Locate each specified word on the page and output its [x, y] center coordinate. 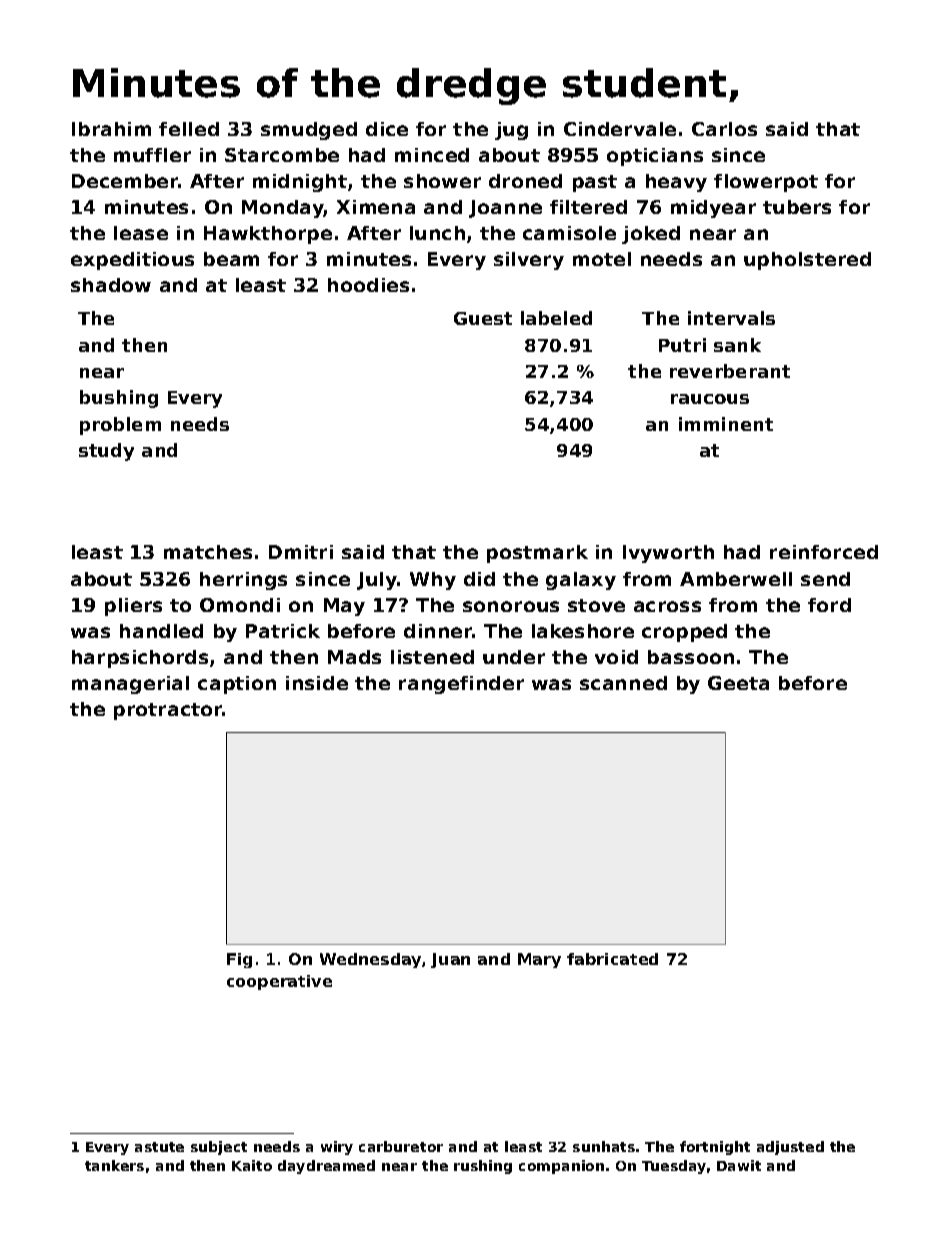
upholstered [807, 261]
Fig [239, 960]
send [825, 579]
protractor [168, 711]
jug [511, 131]
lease [141, 233]
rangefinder [461, 685]
